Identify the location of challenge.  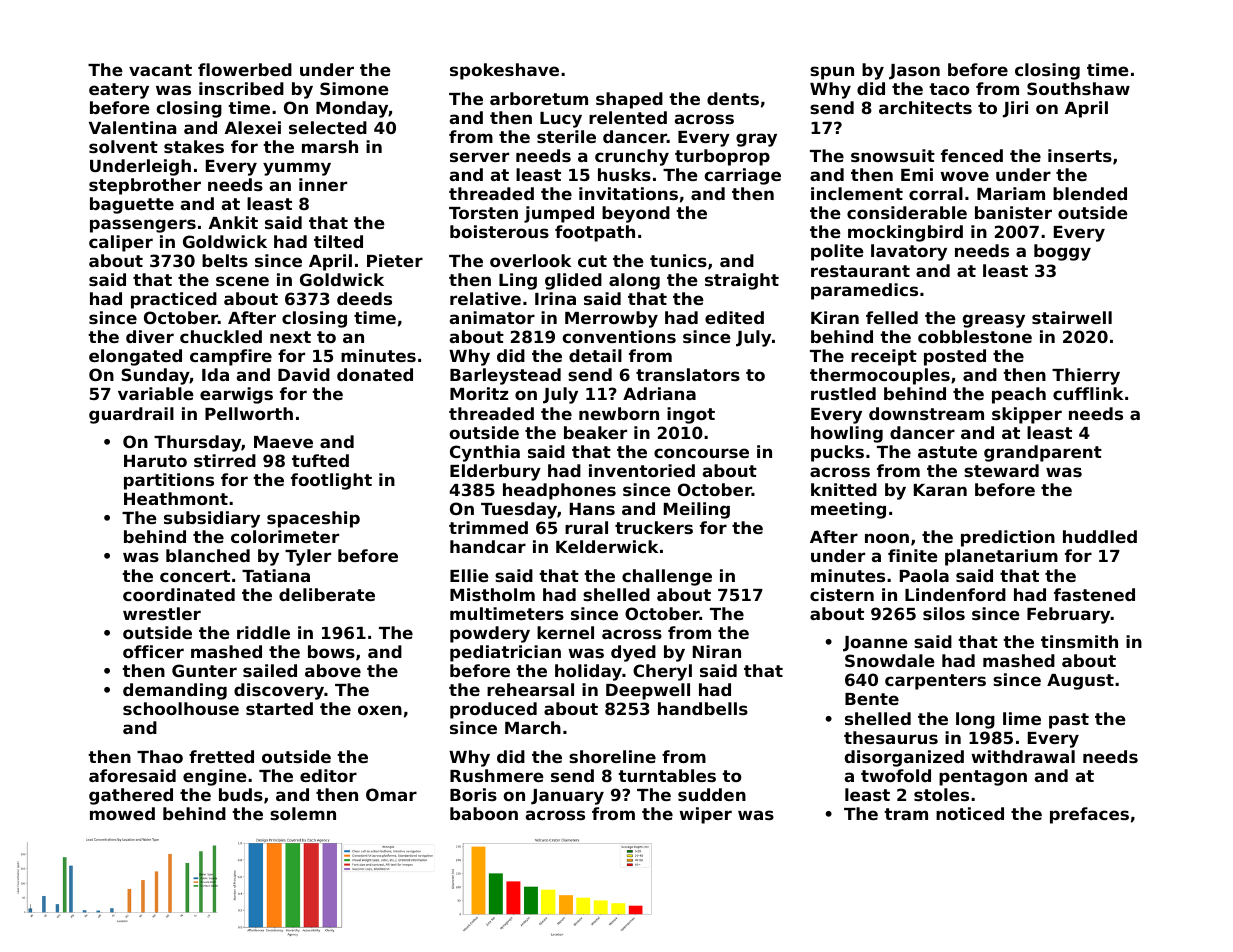
(667, 577).
